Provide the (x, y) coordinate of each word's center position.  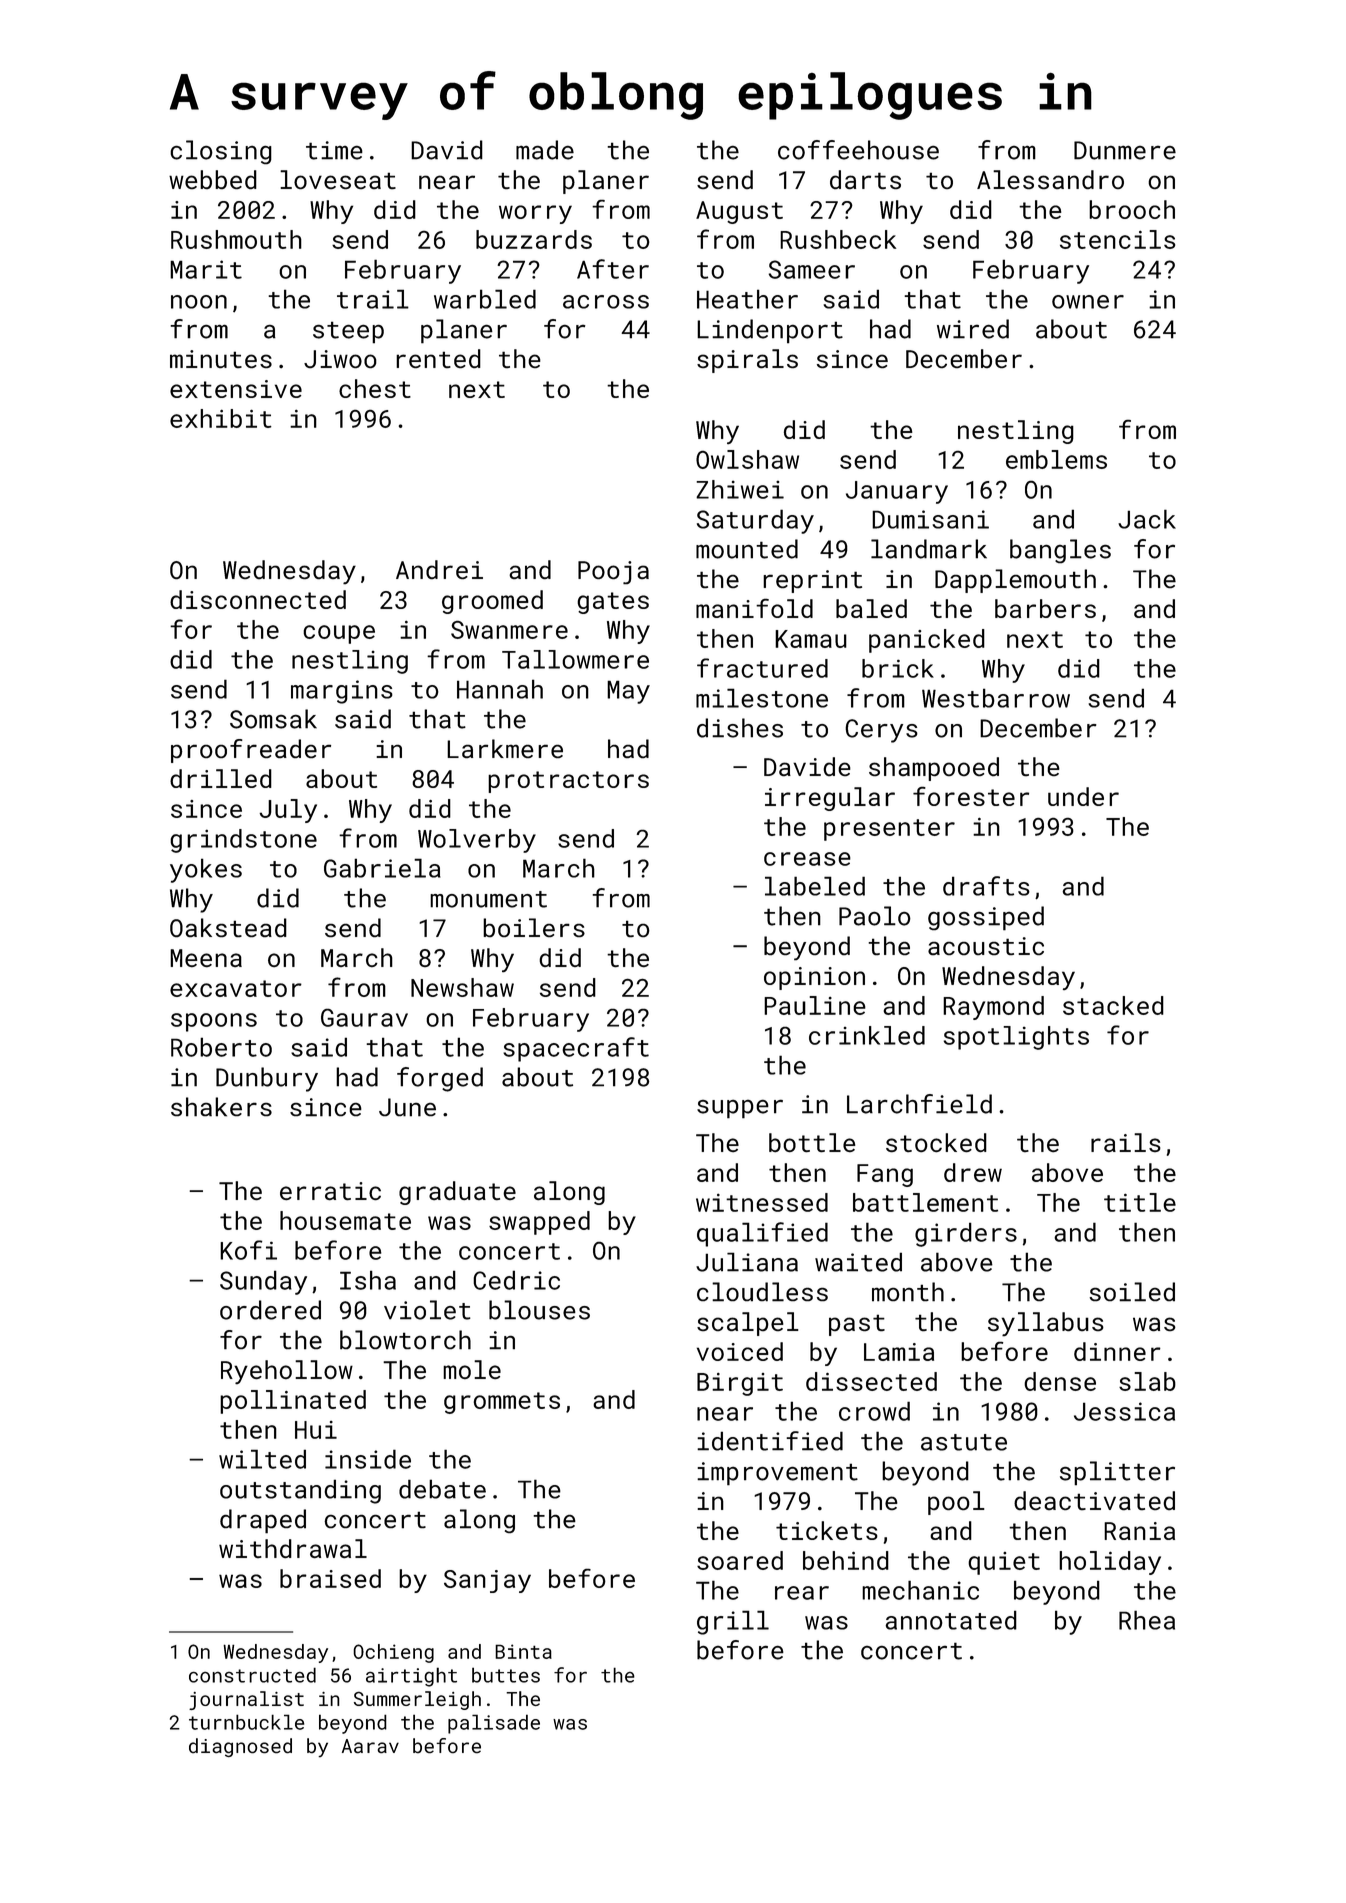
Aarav (370, 1746)
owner (1088, 302)
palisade (494, 1724)
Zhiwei (740, 489)
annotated (951, 1620)
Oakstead (228, 927)
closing (221, 152)
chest (375, 388)
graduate (457, 1193)
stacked (1113, 1005)
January (897, 492)
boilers (534, 927)
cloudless (762, 1292)
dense (1060, 1381)
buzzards (534, 239)
